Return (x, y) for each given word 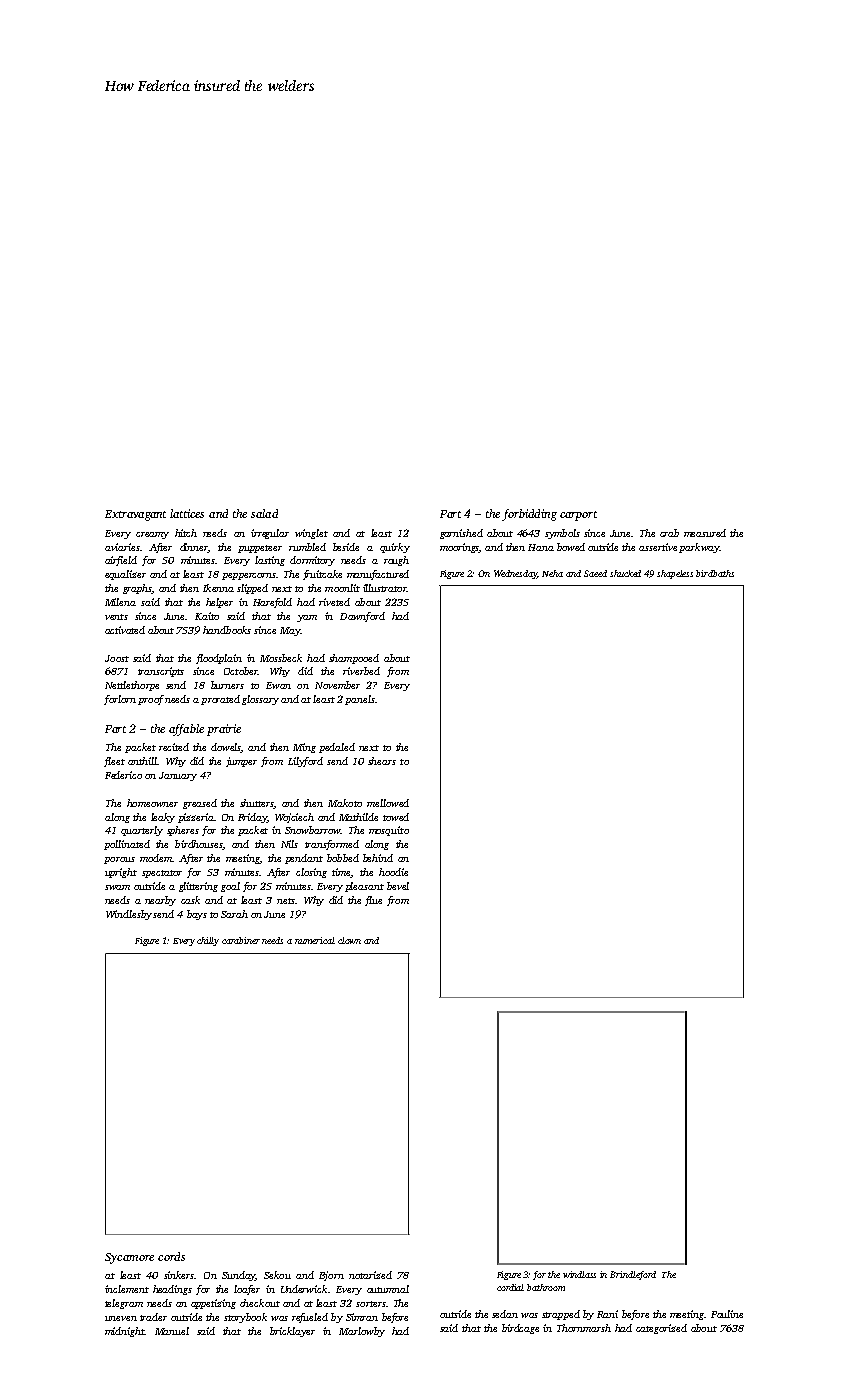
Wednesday (515, 574)
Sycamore (129, 1258)
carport (578, 516)
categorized (661, 1329)
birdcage (520, 1329)
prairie (224, 730)
